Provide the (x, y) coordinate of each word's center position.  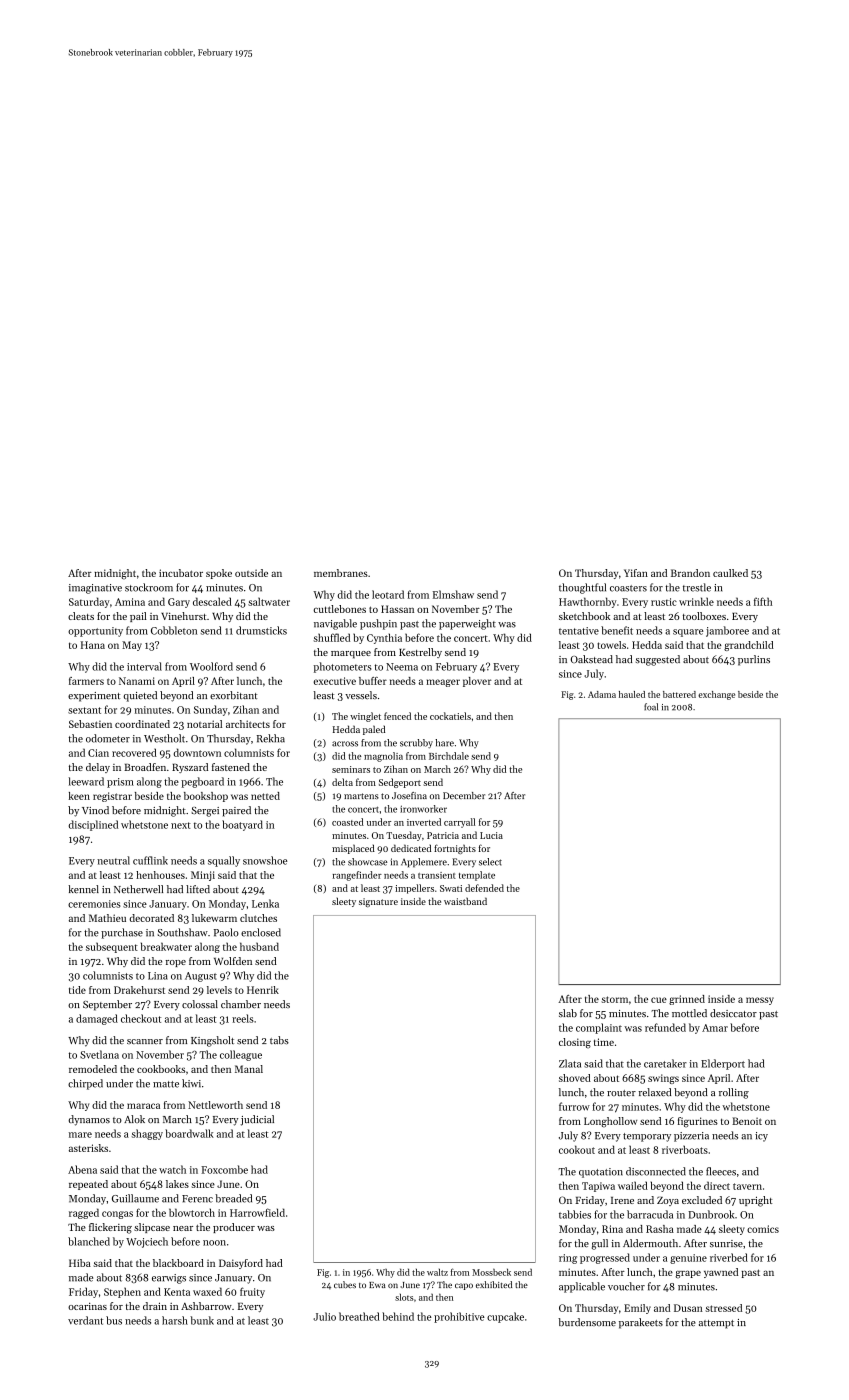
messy (760, 1001)
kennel (83, 889)
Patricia (443, 835)
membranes (341, 573)
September (107, 1005)
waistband (465, 901)
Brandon (690, 573)
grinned (687, 1000)
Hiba (80, 1263)
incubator (181, 573)
